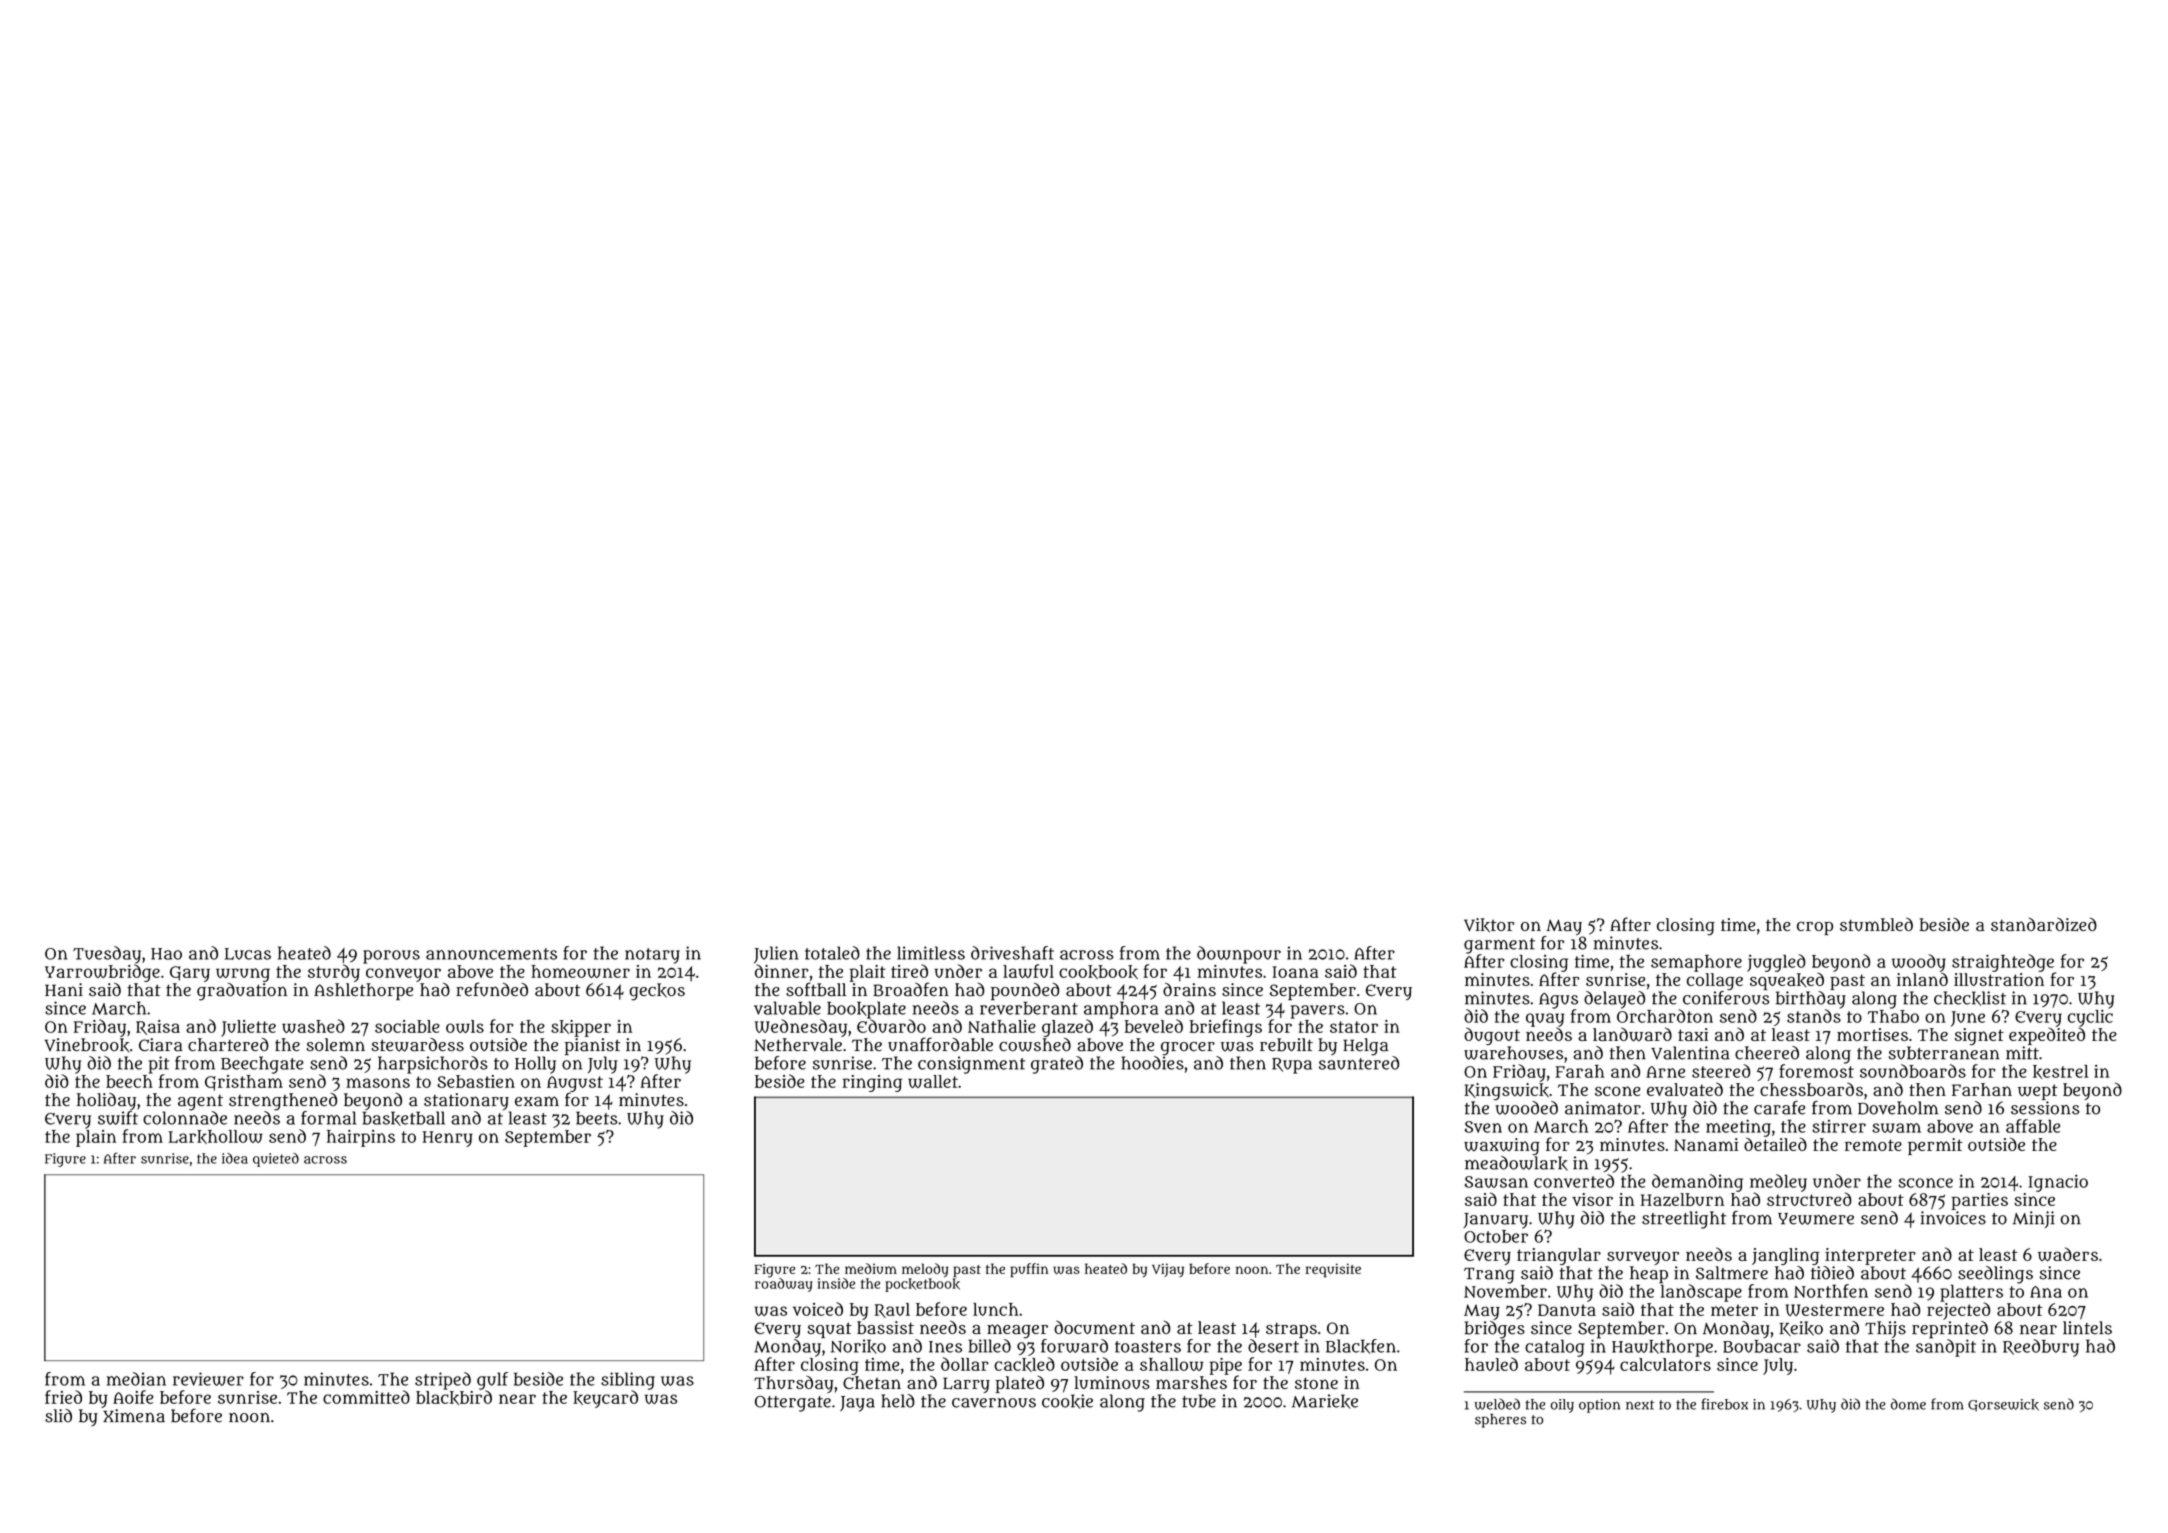 Image resolution: width=2168 pixels, height=1533 pixels. Describe the element at coordinates (136, 1379) in the screenshot. I see `median` at that location.
